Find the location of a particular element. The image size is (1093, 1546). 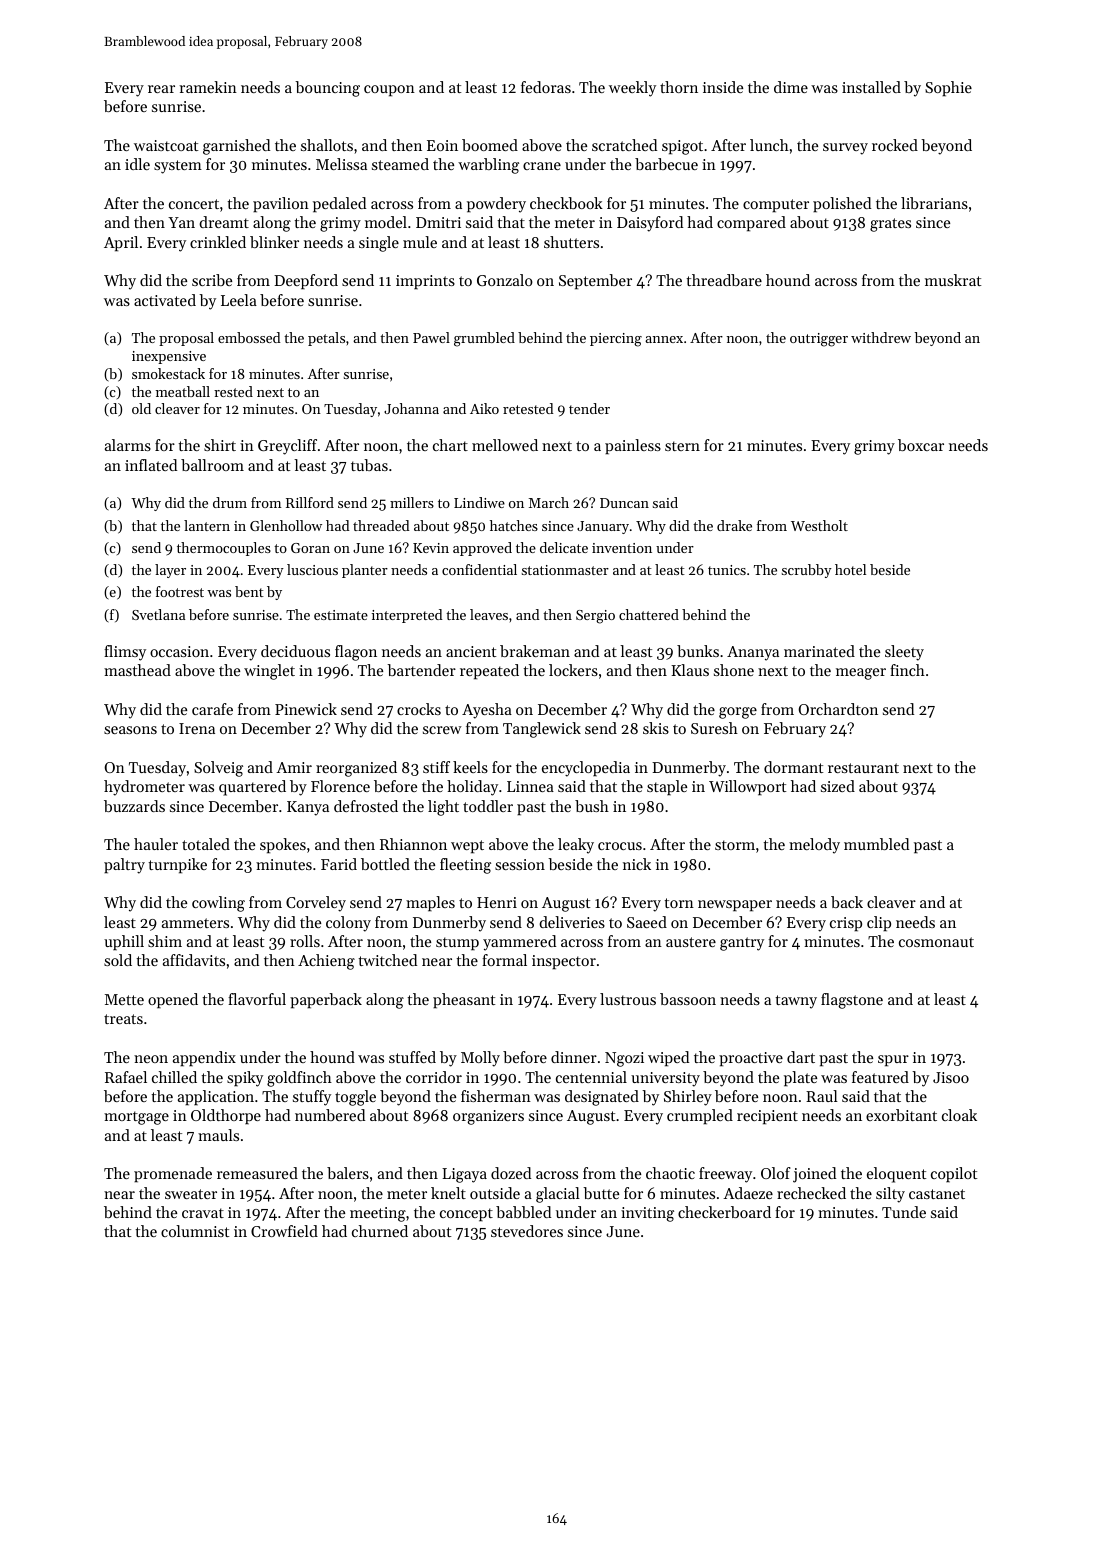

Crowfield is located at coordinates (284, 1231).
